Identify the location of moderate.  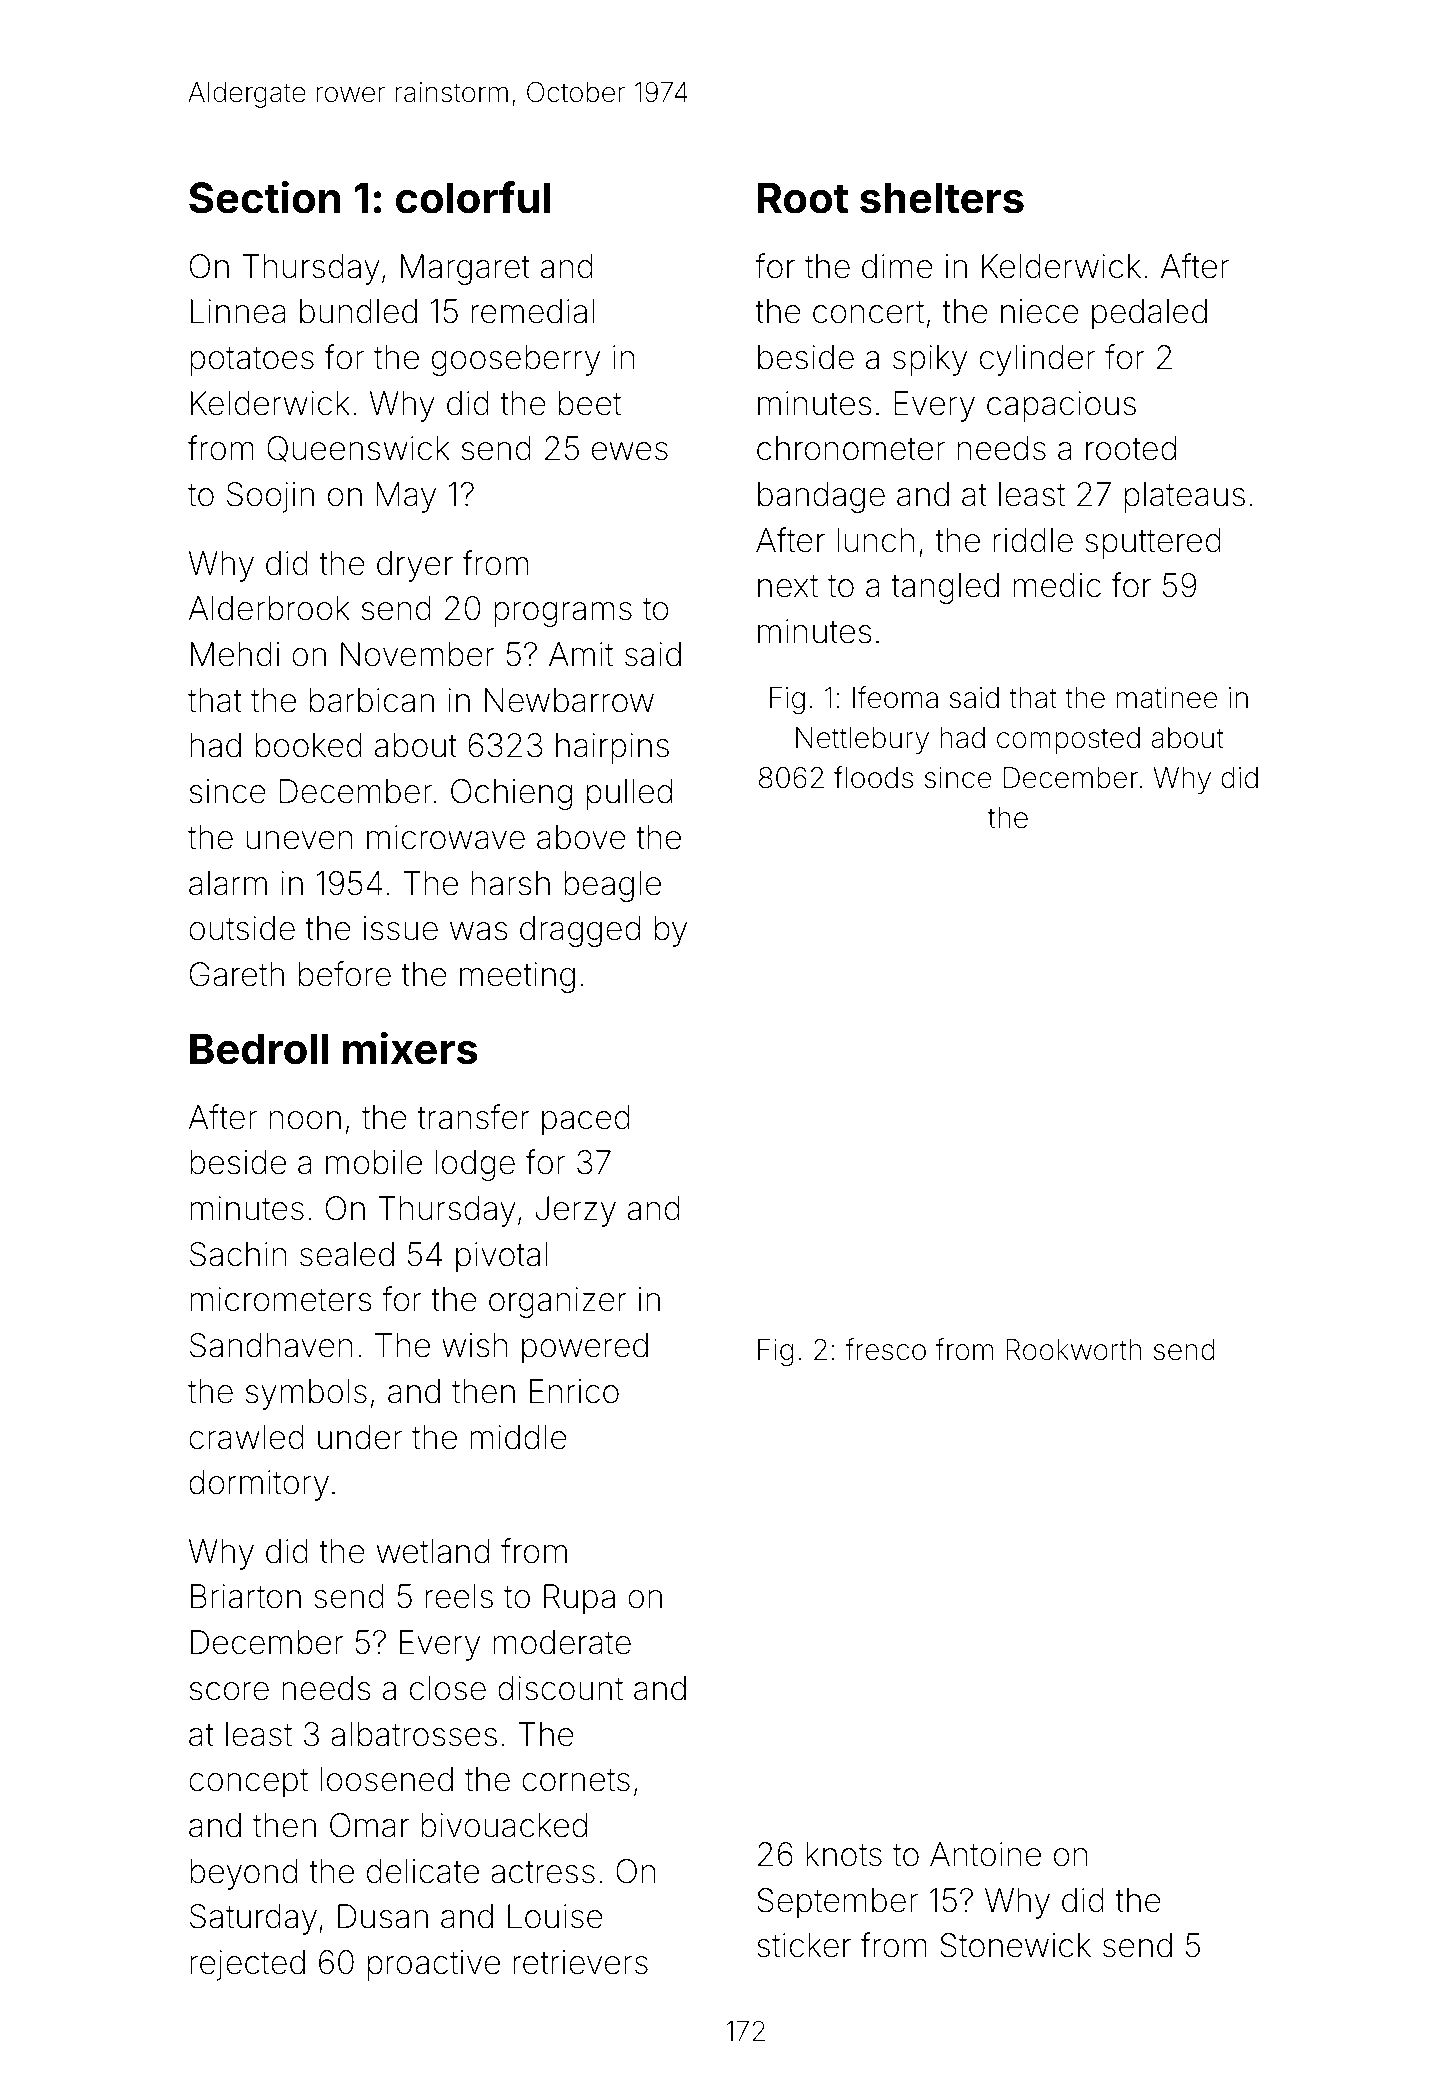
(562, 1642).
